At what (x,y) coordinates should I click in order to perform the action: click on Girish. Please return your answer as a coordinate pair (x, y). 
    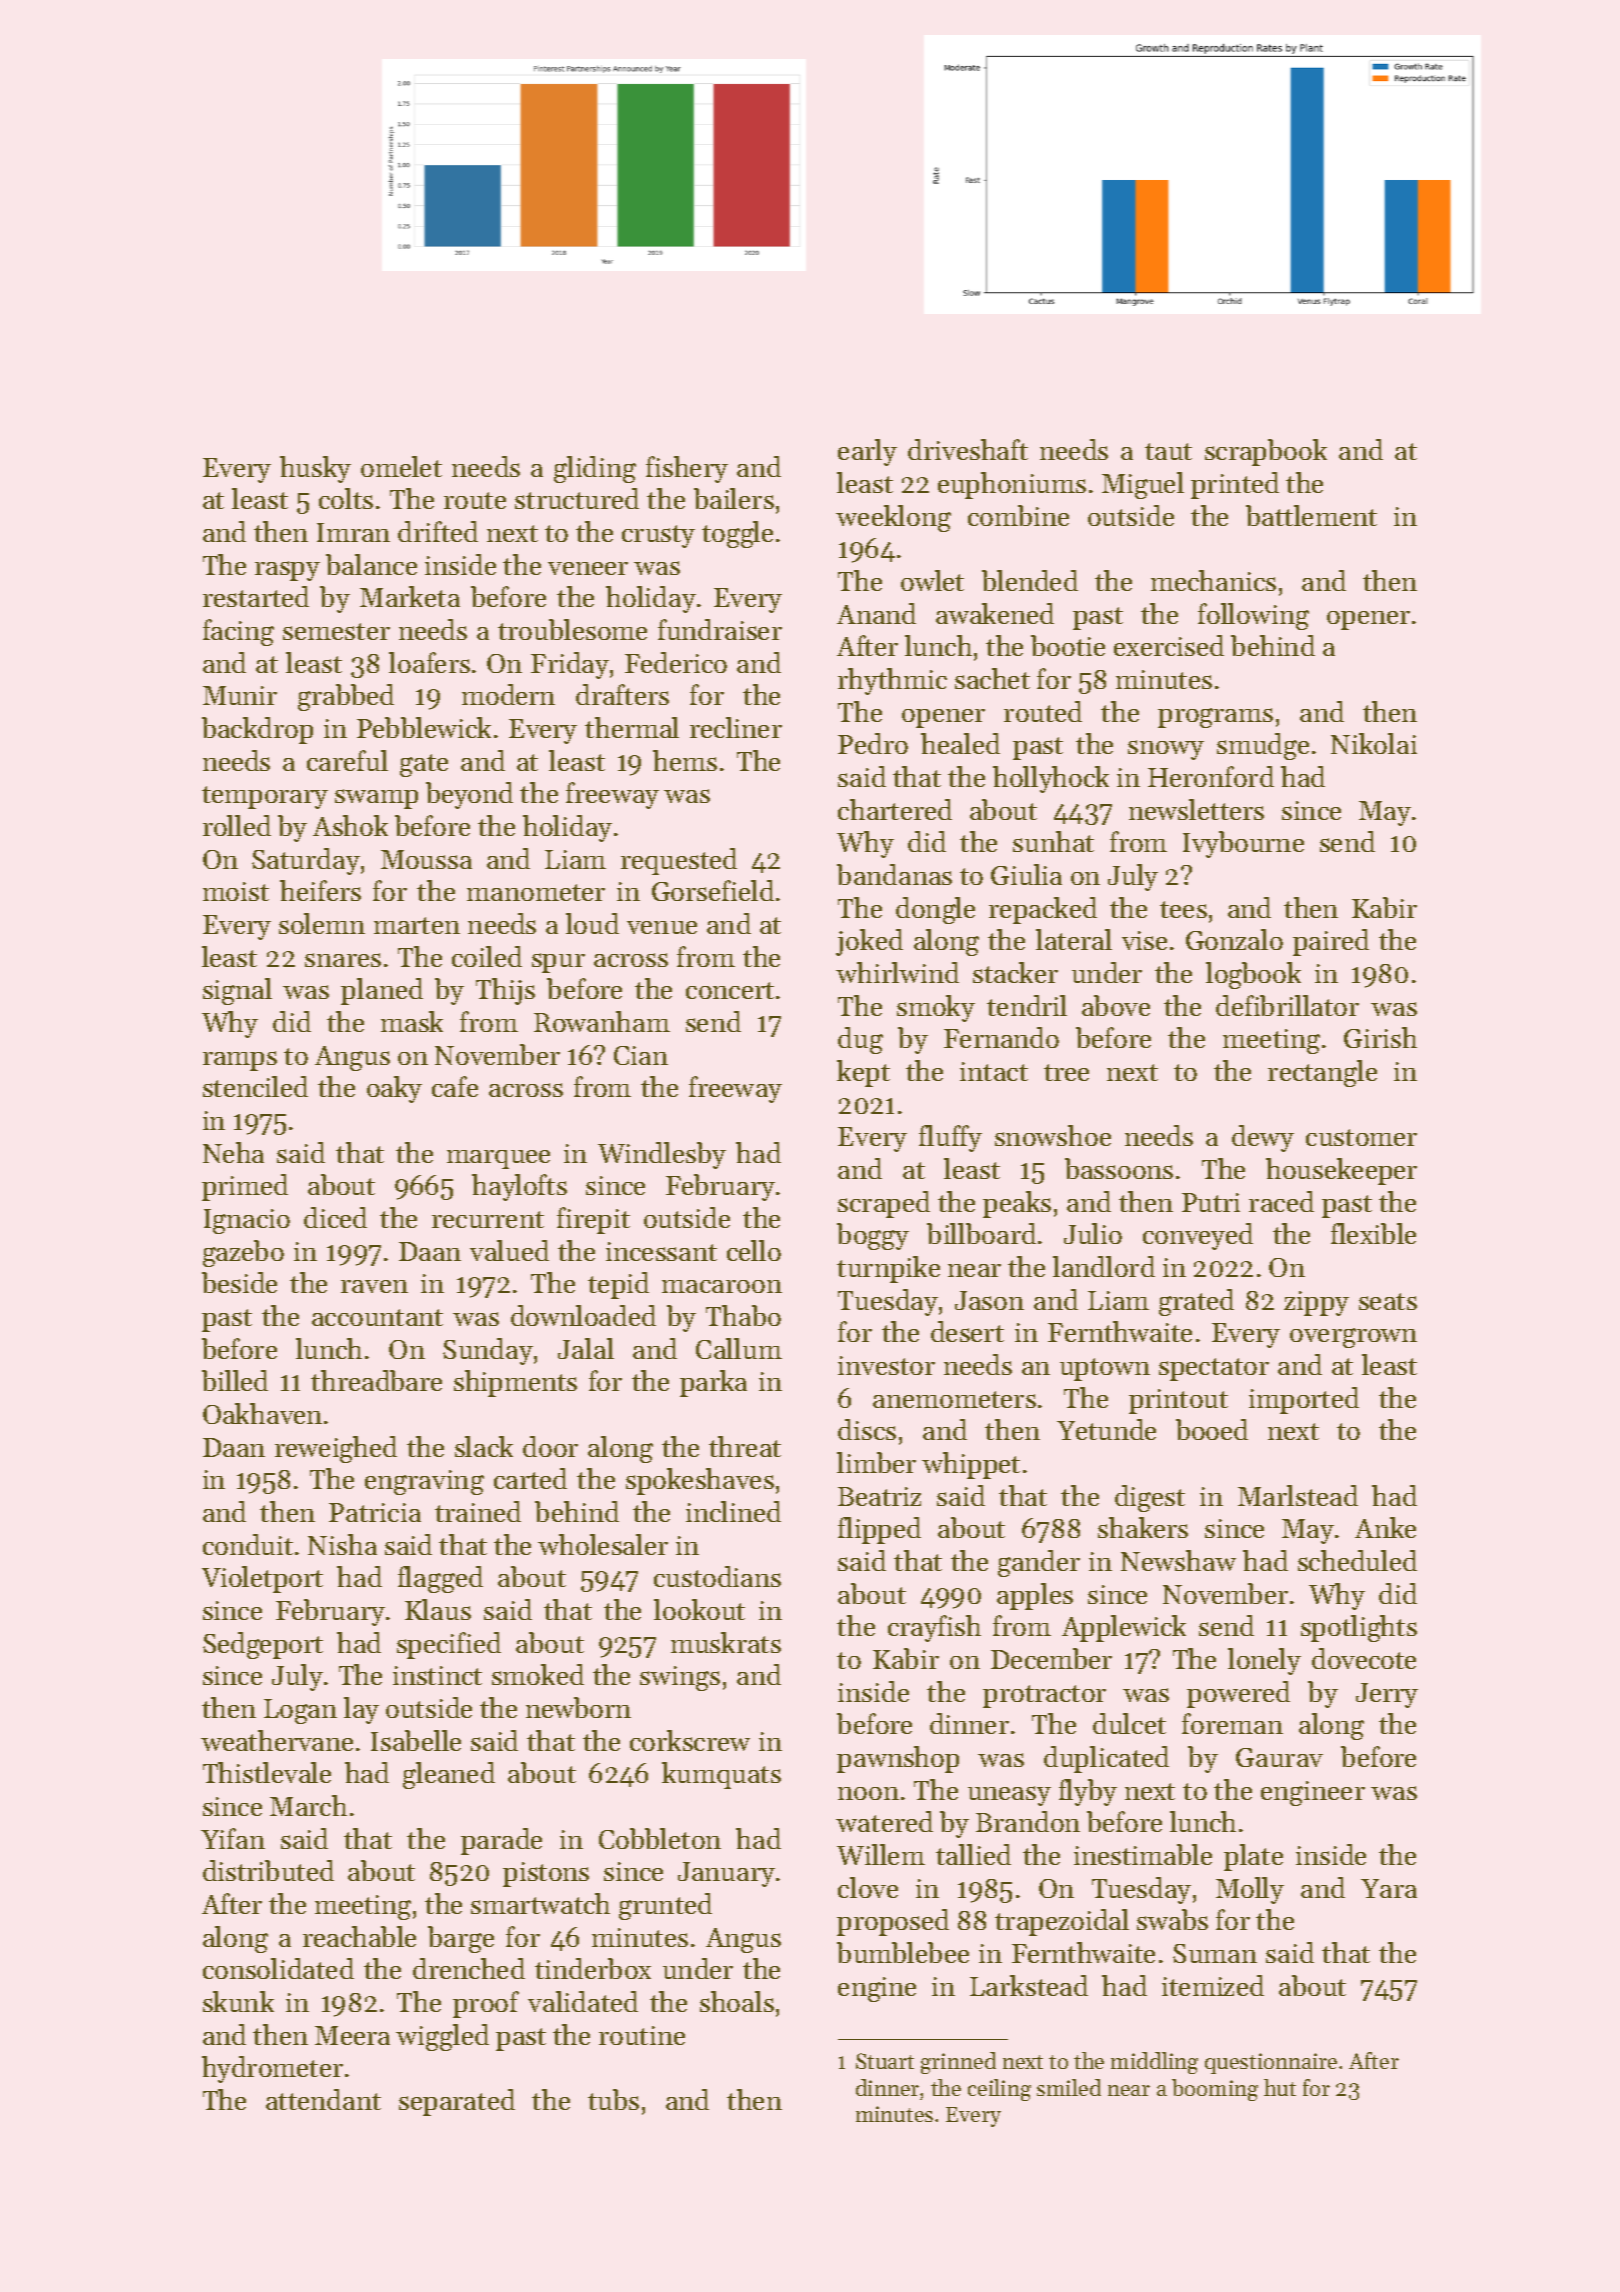
    Looking at the image, I should click on (1380, 1037).
